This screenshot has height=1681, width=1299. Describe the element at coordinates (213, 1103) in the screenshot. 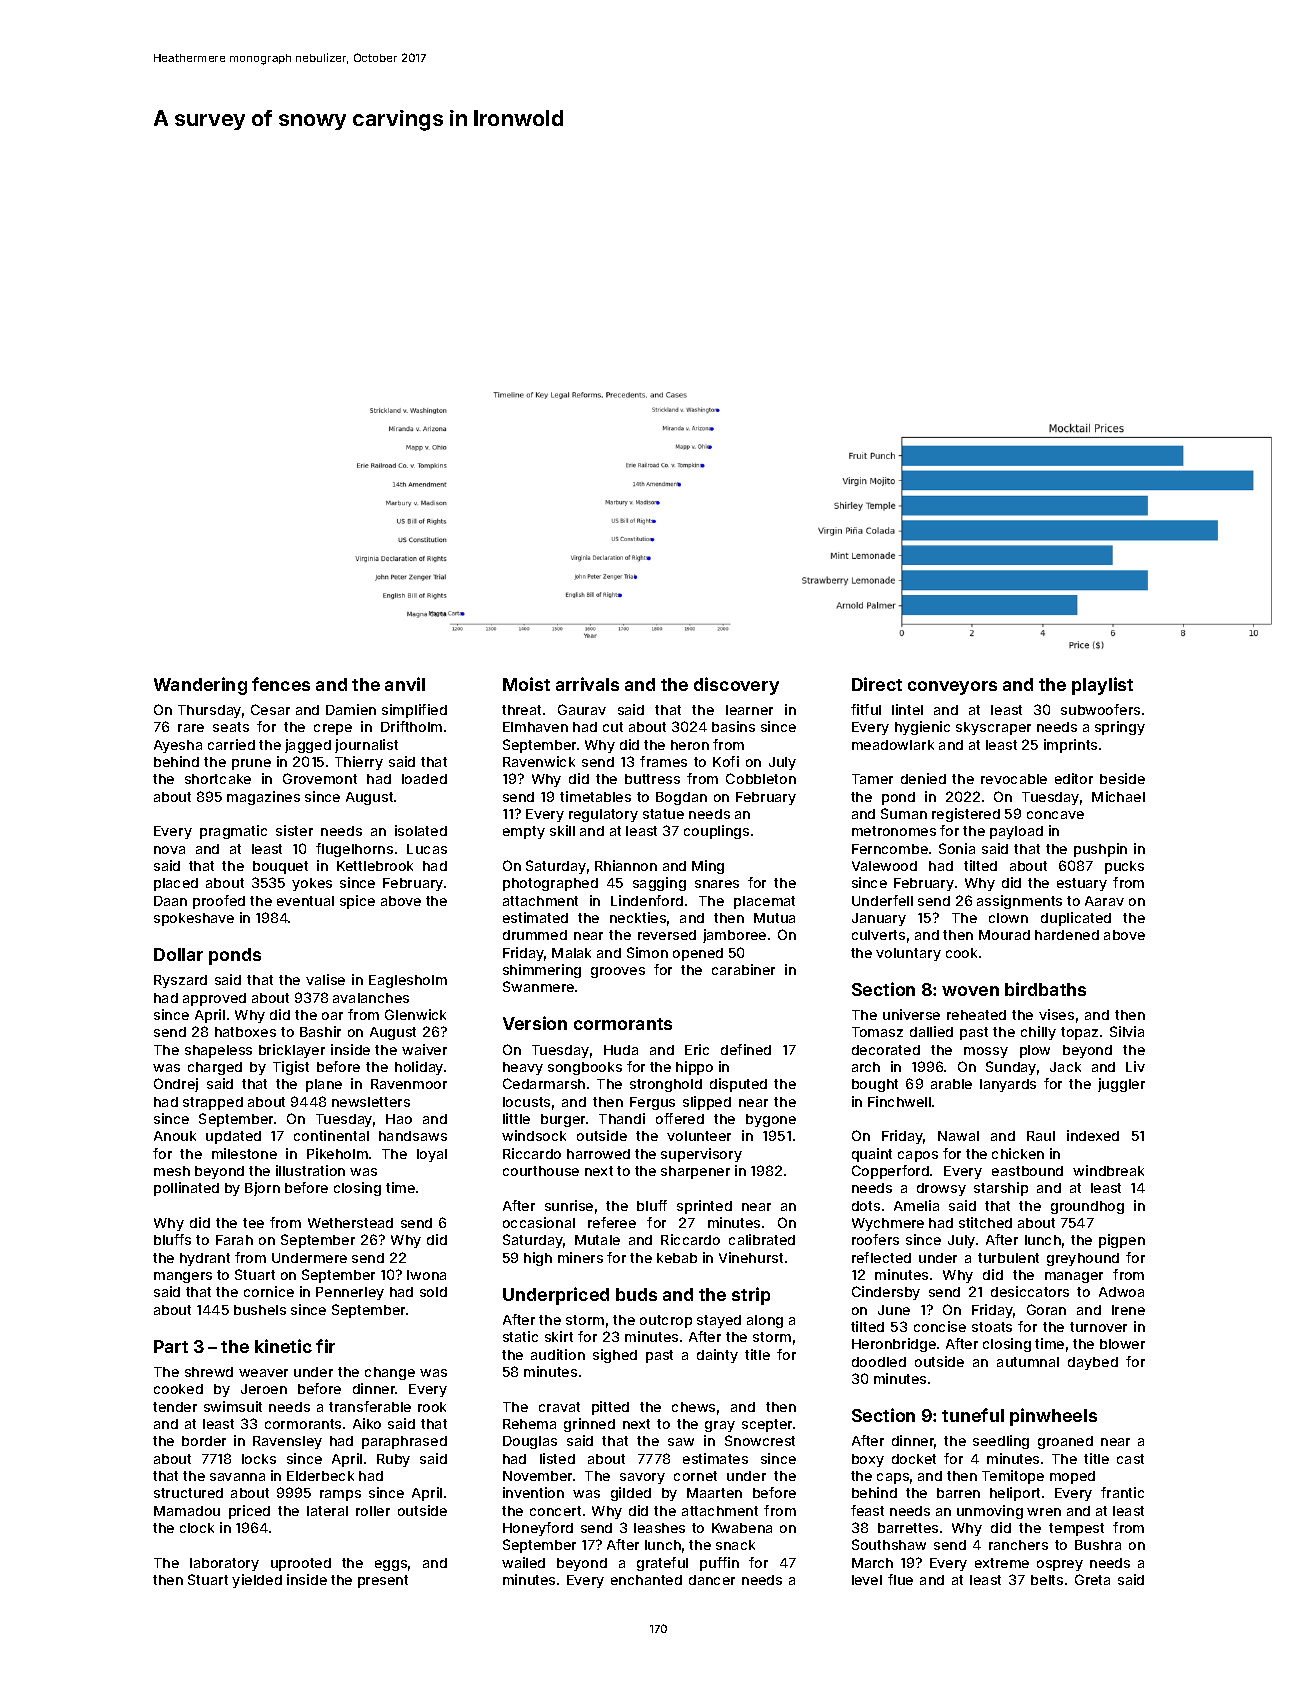

I see `strapped` at that location.
